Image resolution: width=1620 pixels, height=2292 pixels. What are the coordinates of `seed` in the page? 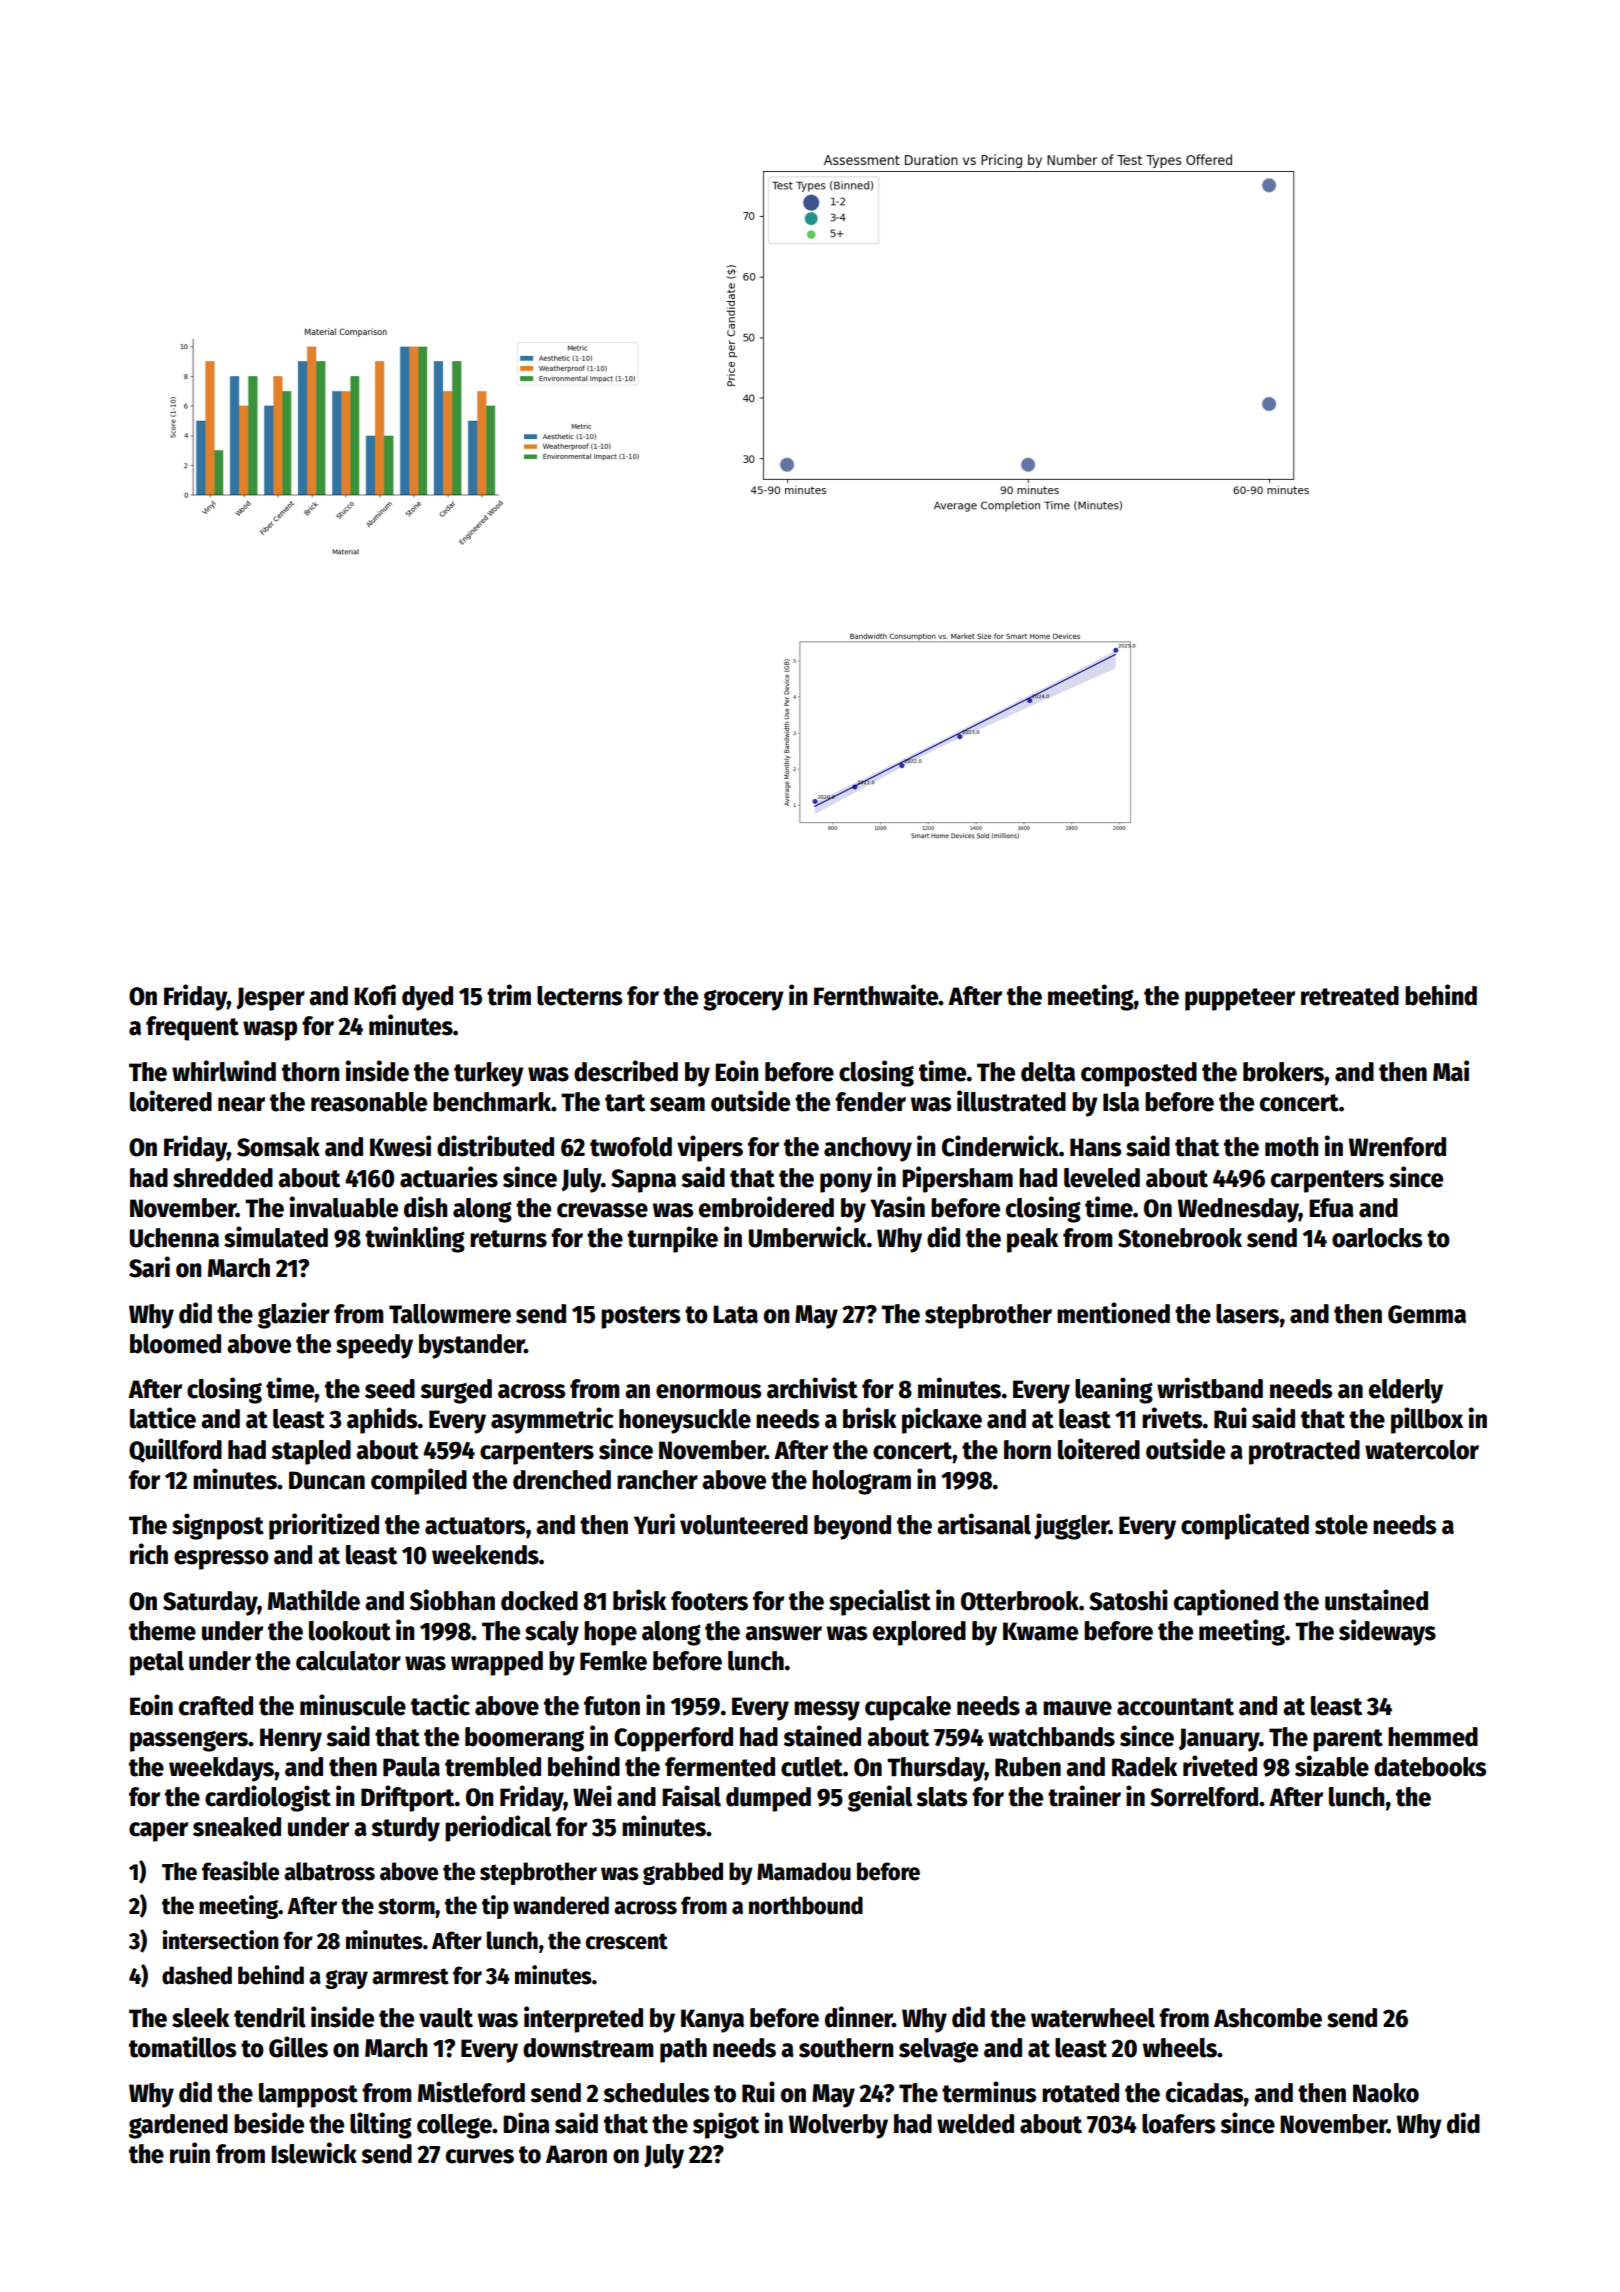 It's located at (390, 1389).
